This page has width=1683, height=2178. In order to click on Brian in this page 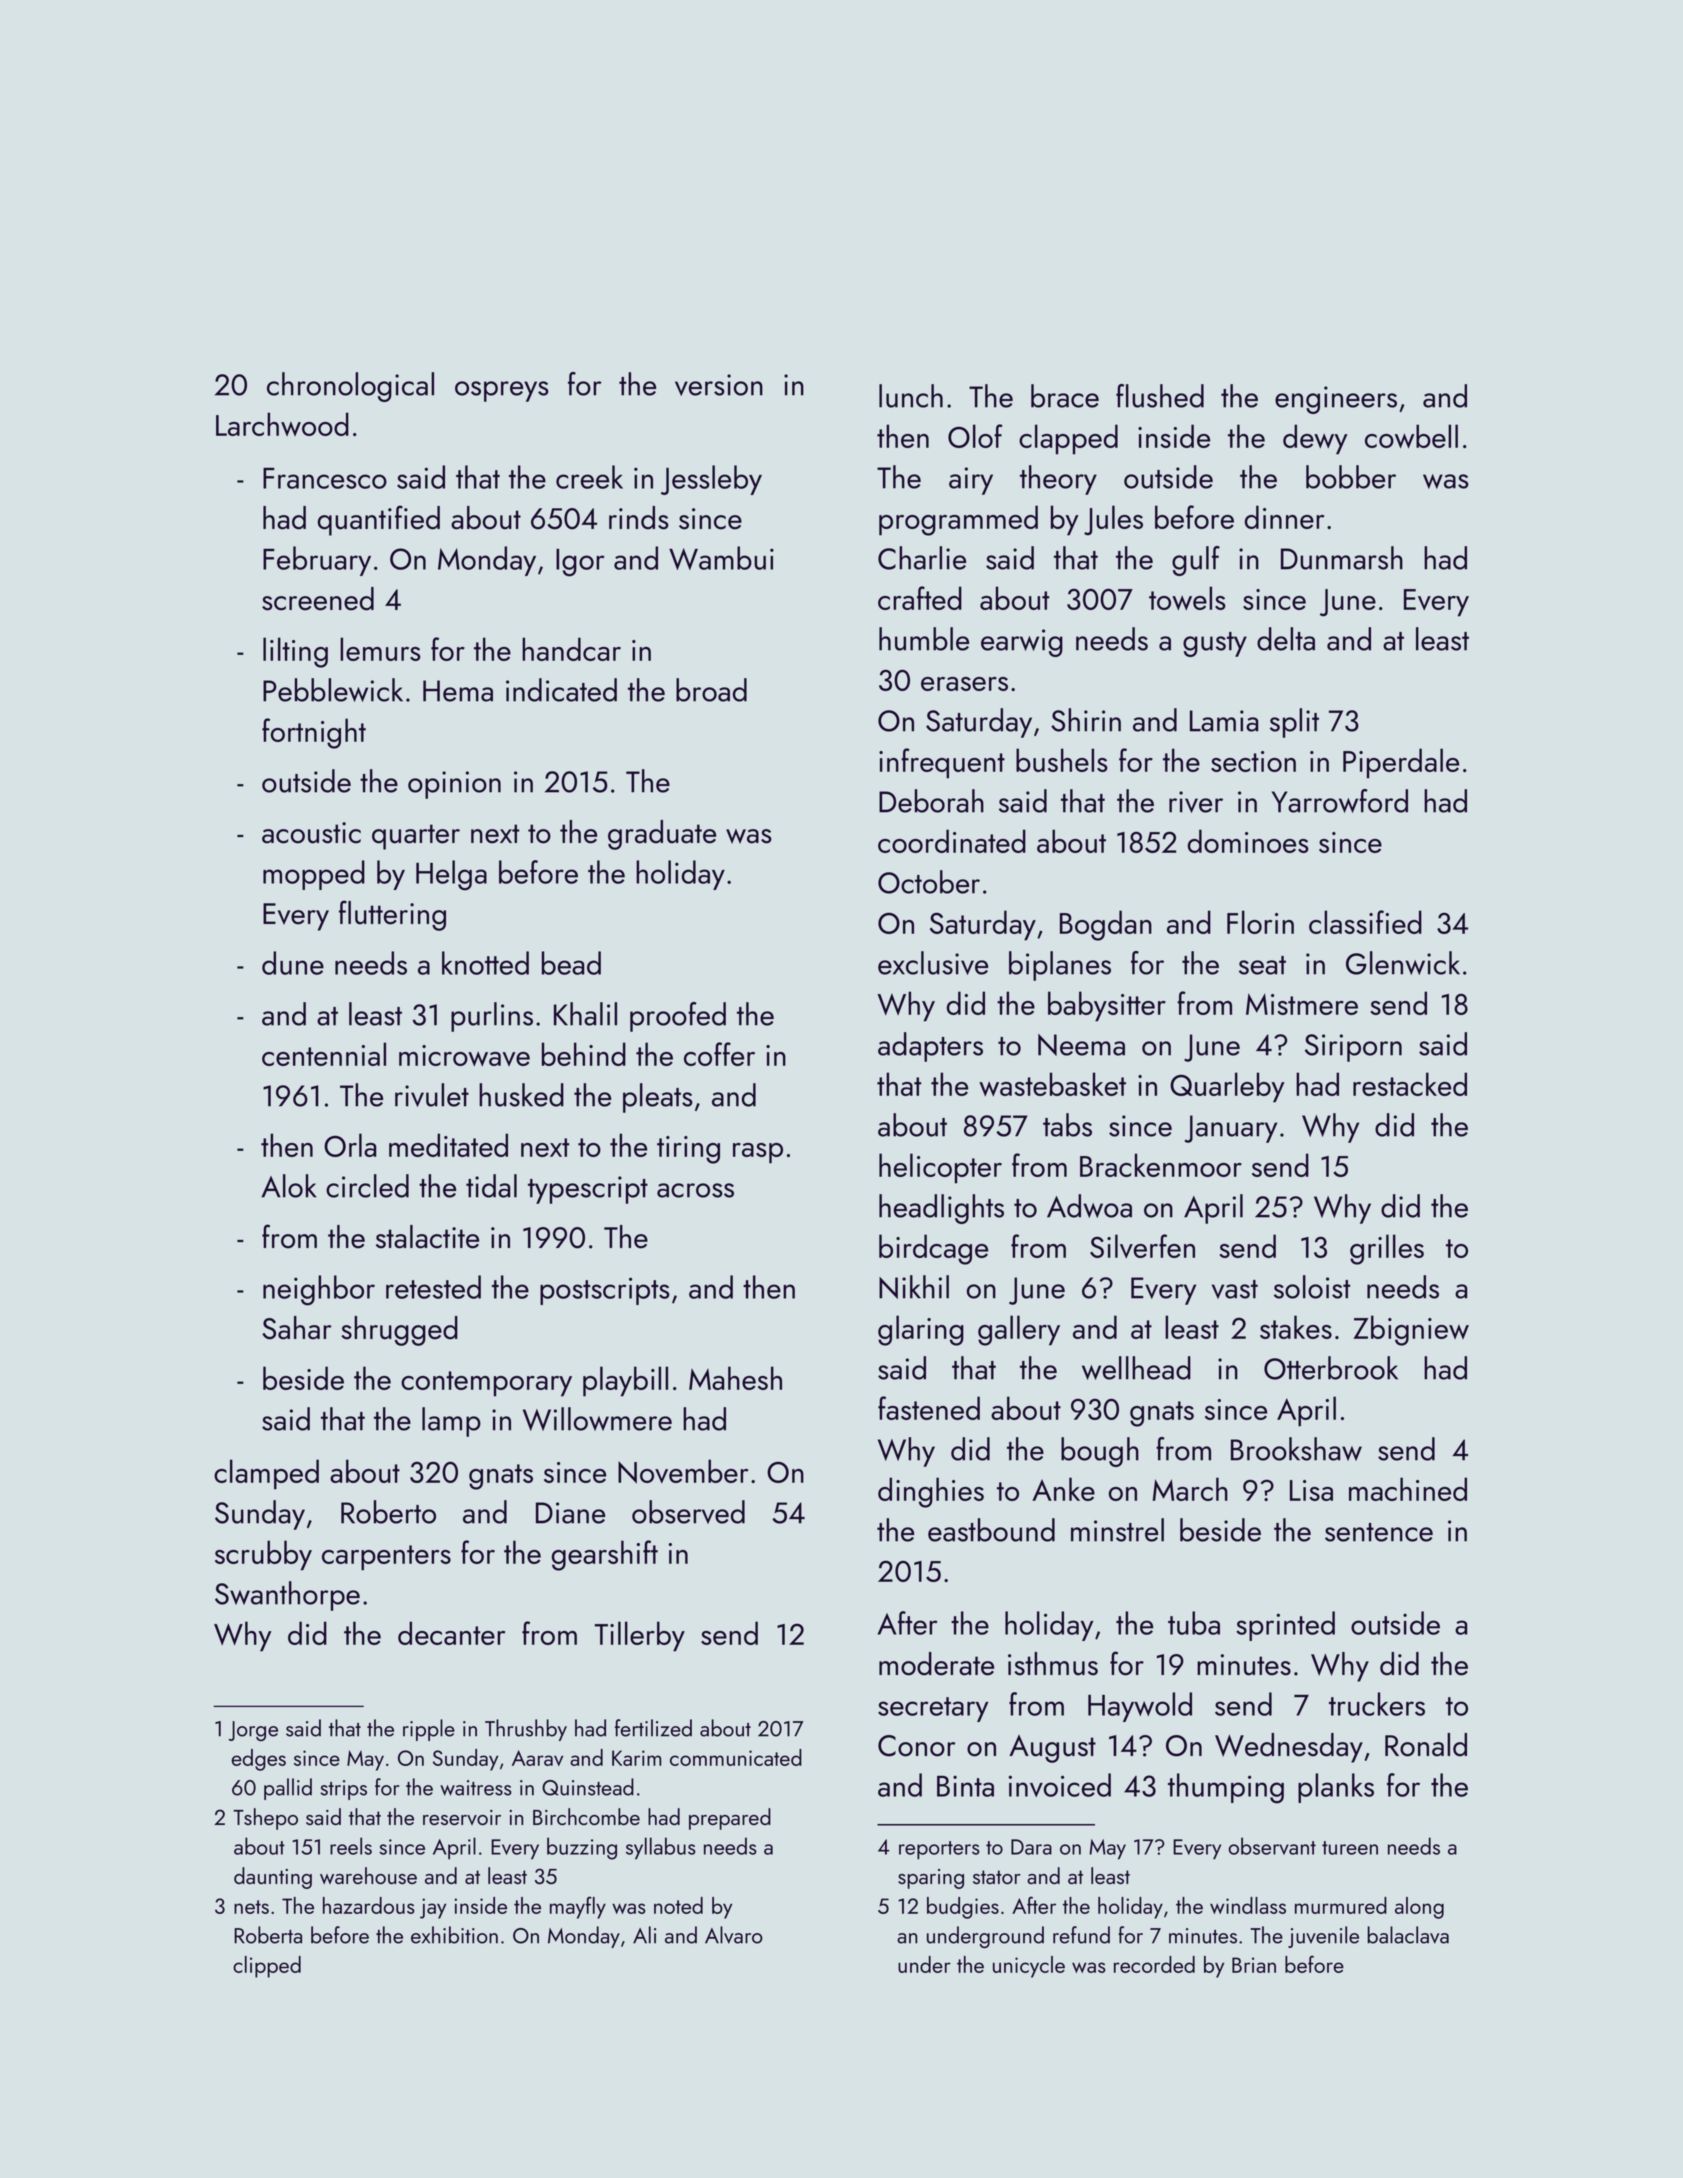, I will do `click(1254, 1965)`.
